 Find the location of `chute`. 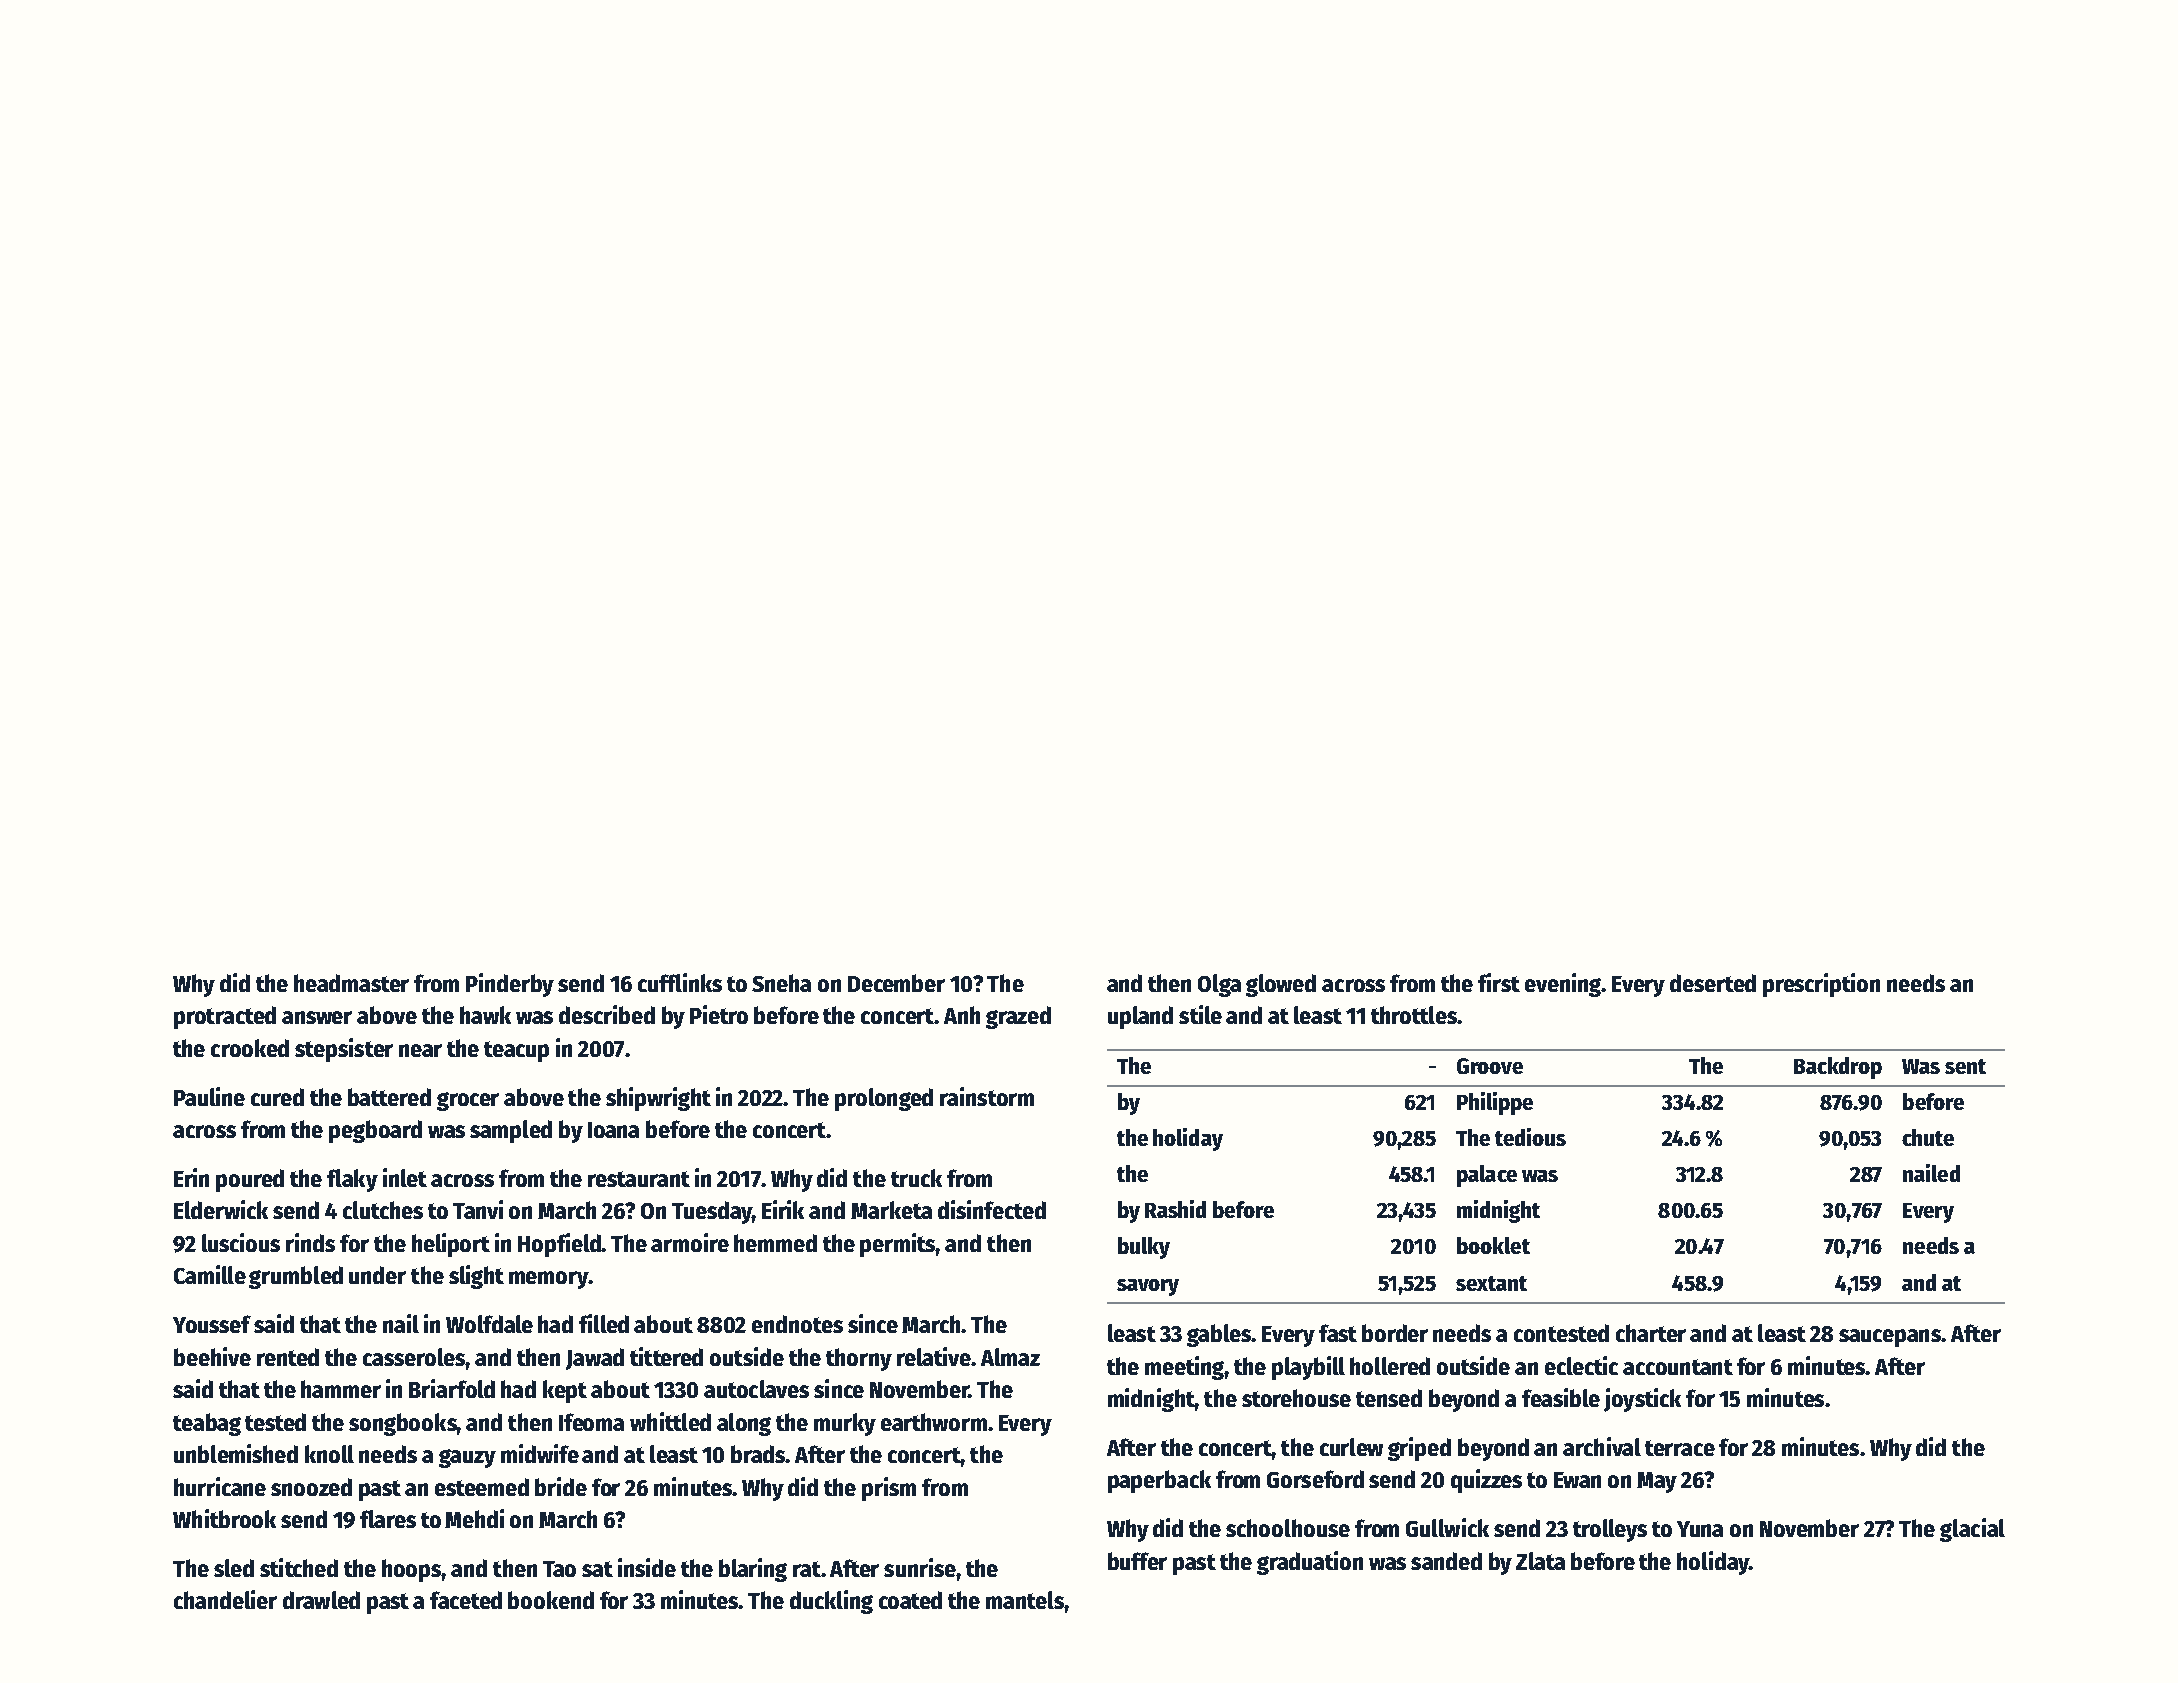

chute is located at coordinates (1928, 1137).
